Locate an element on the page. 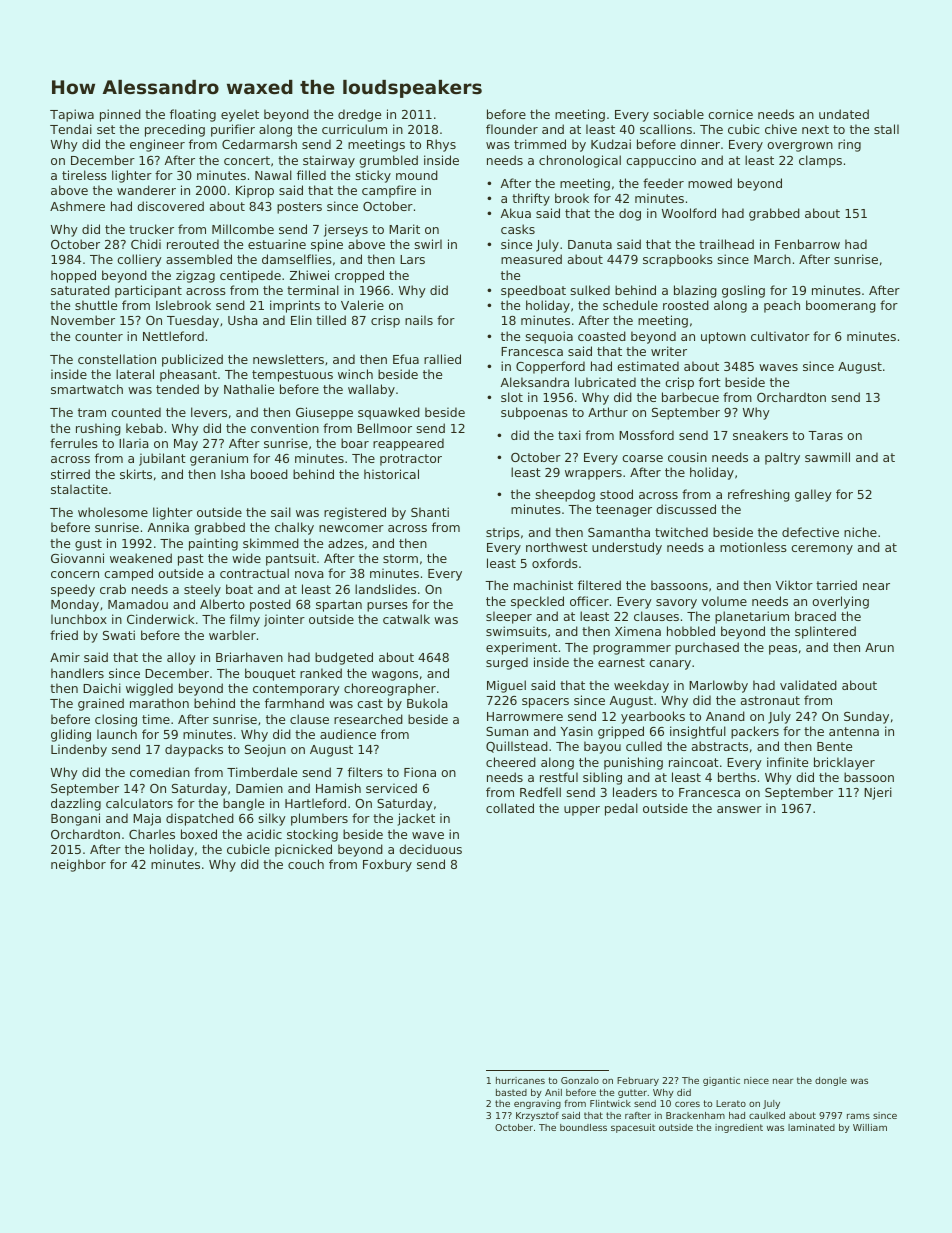  filled is located at coordinates (311, 175).
